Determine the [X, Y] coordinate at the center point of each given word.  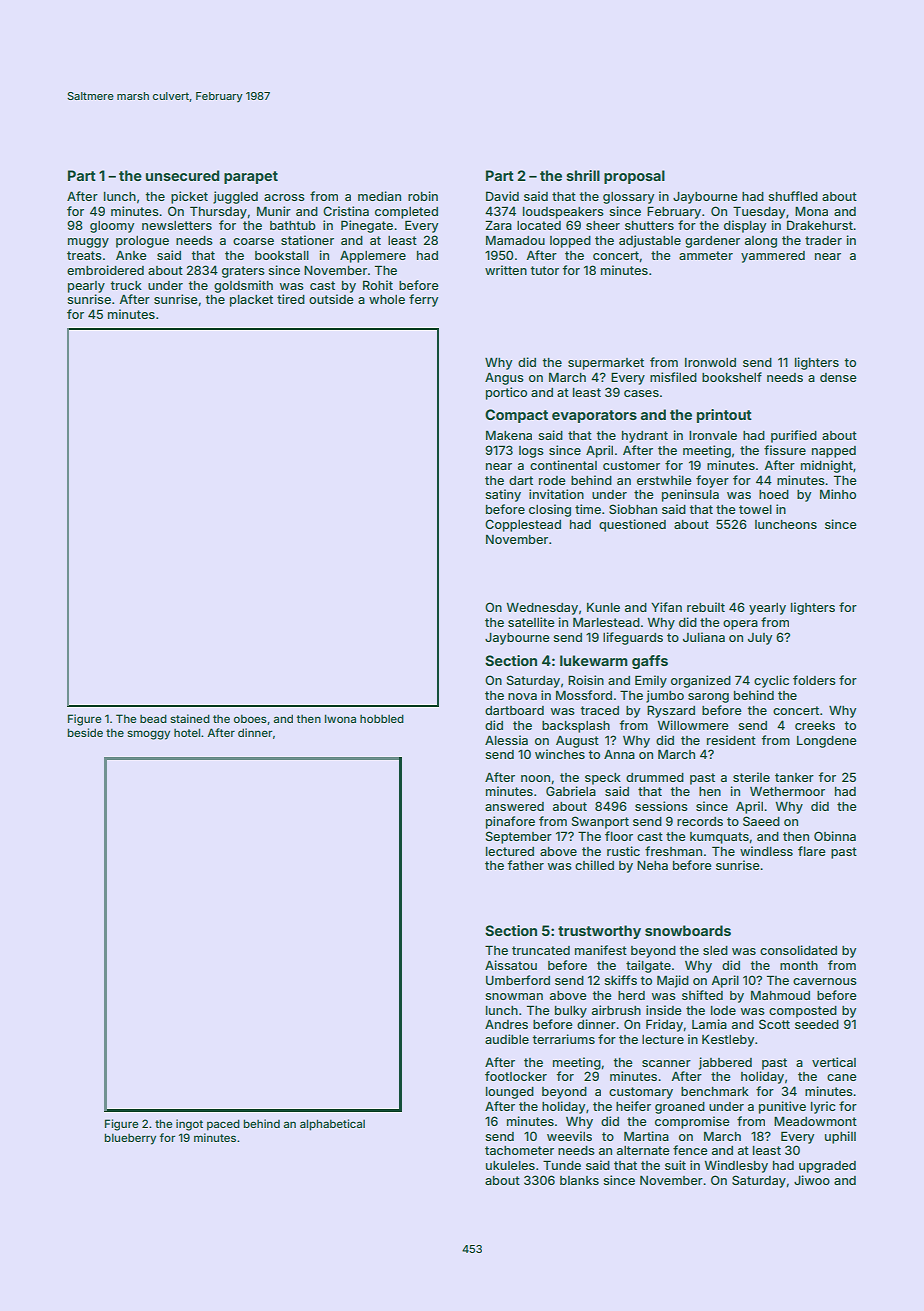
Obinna [835, 836]
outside [331, 299]
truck [126, 285]
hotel [187, 732]
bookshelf [732, 377]
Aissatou [511, 965]
